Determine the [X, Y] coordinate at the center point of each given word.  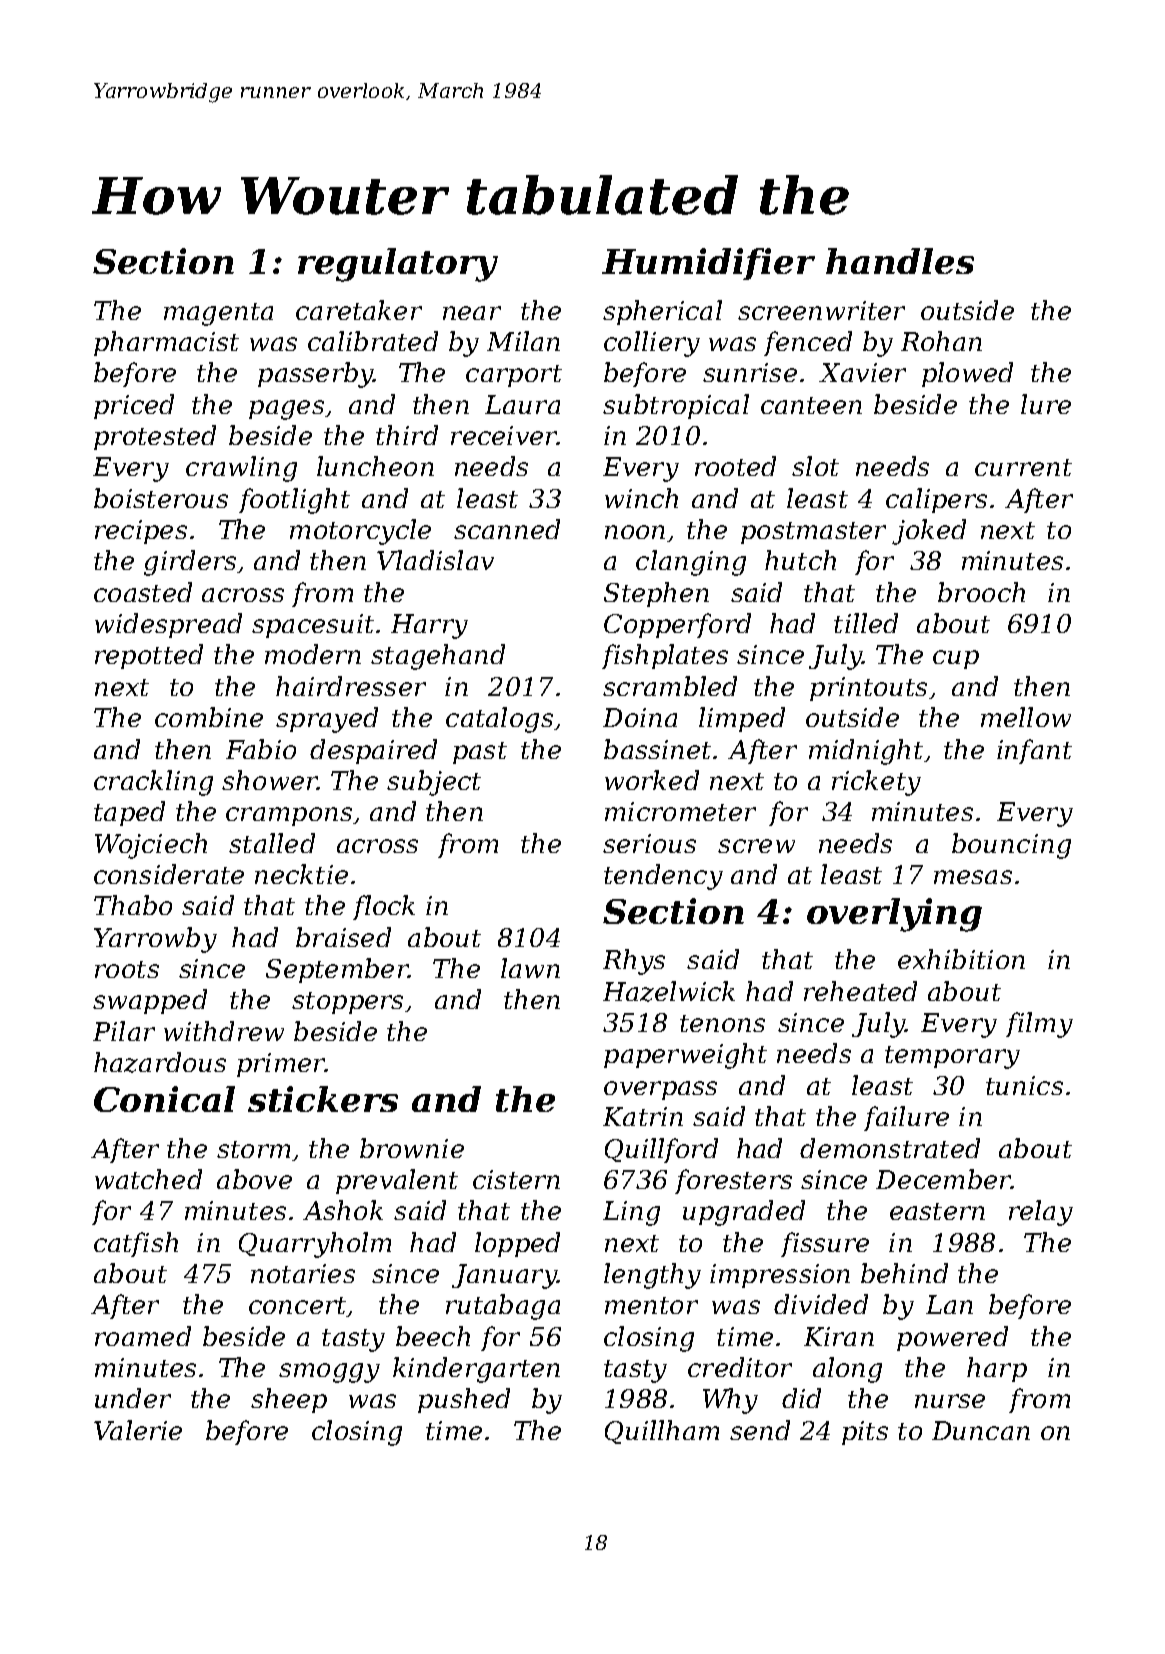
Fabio [261, 749]
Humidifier [708, 264]
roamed [143, 1336]
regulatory [398, 265]
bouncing [1011, 846]
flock [384, 907]
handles [900, 261]
